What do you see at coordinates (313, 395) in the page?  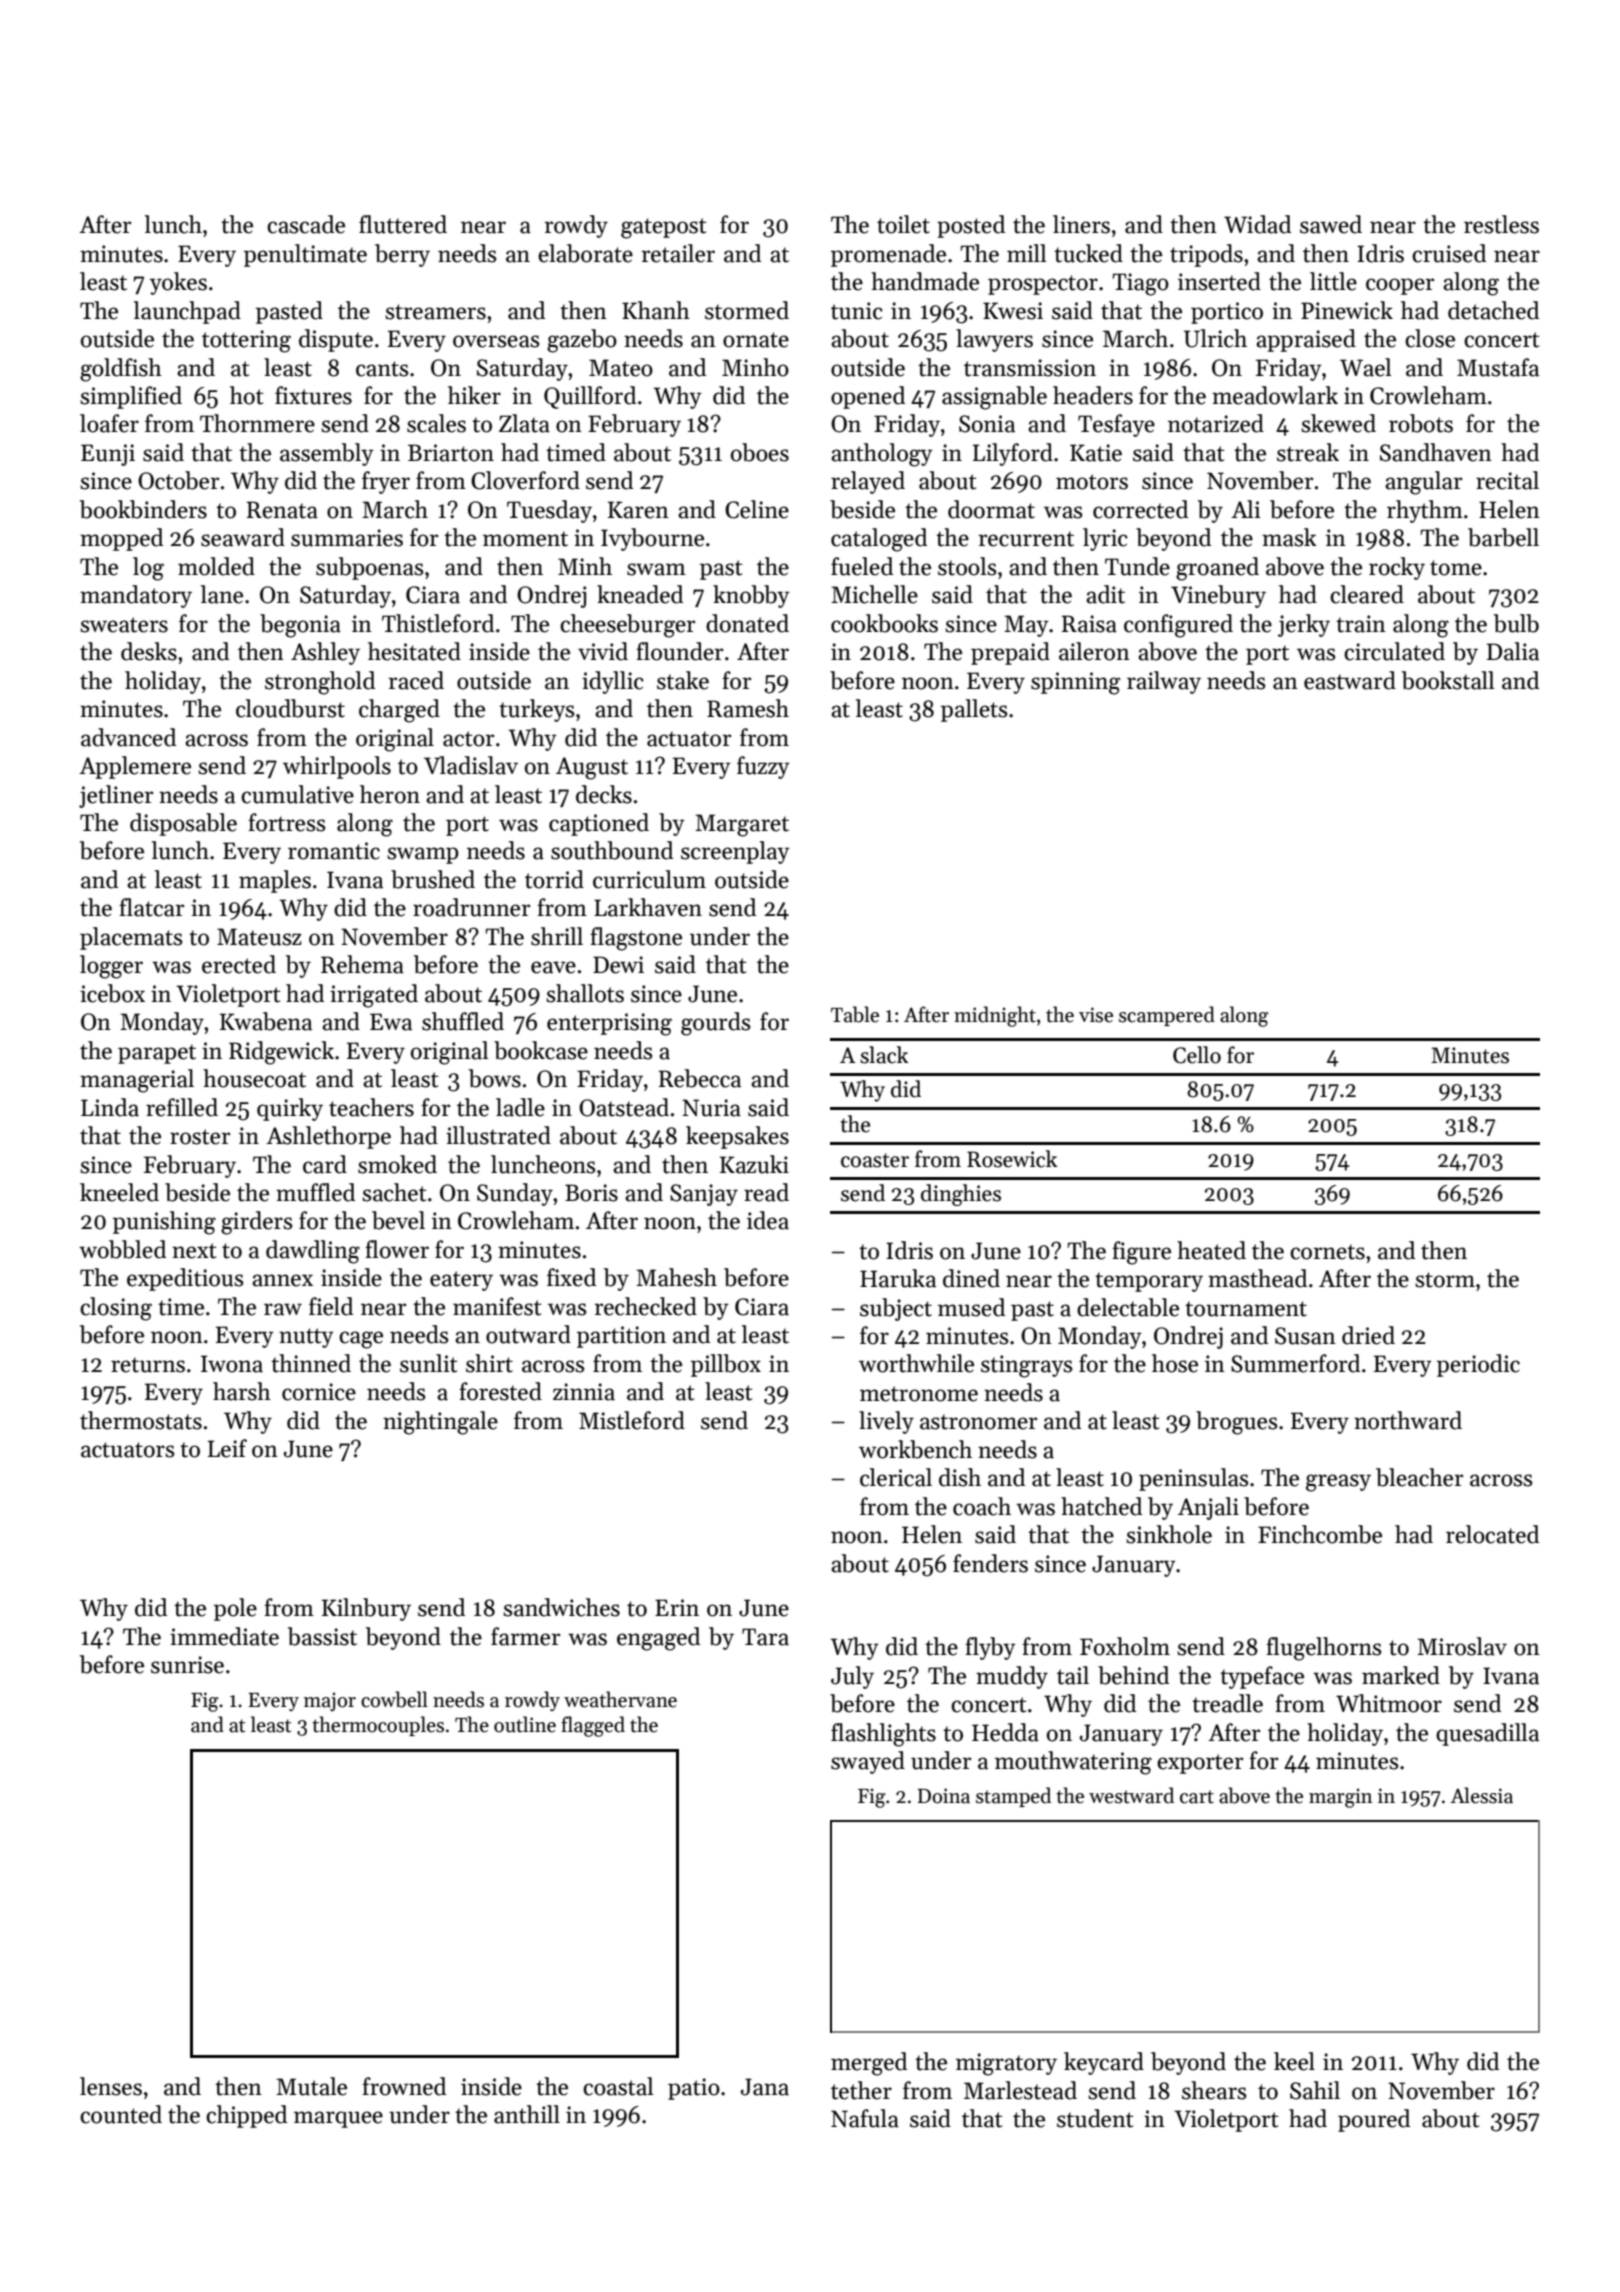 I see `fixtures` at bounding box center [313, 395].
